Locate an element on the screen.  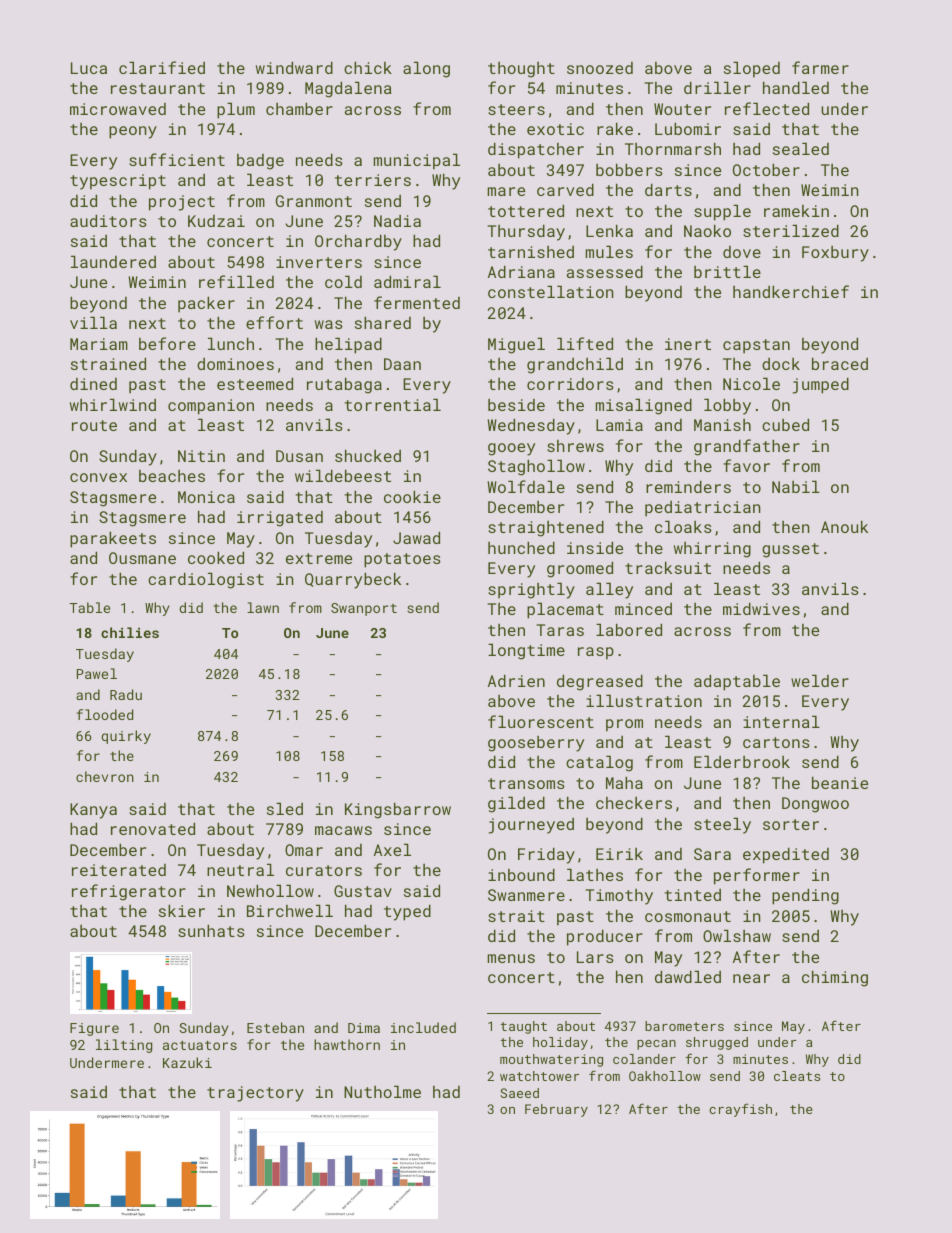
trajectory is located at coordinates (255, 1094).
